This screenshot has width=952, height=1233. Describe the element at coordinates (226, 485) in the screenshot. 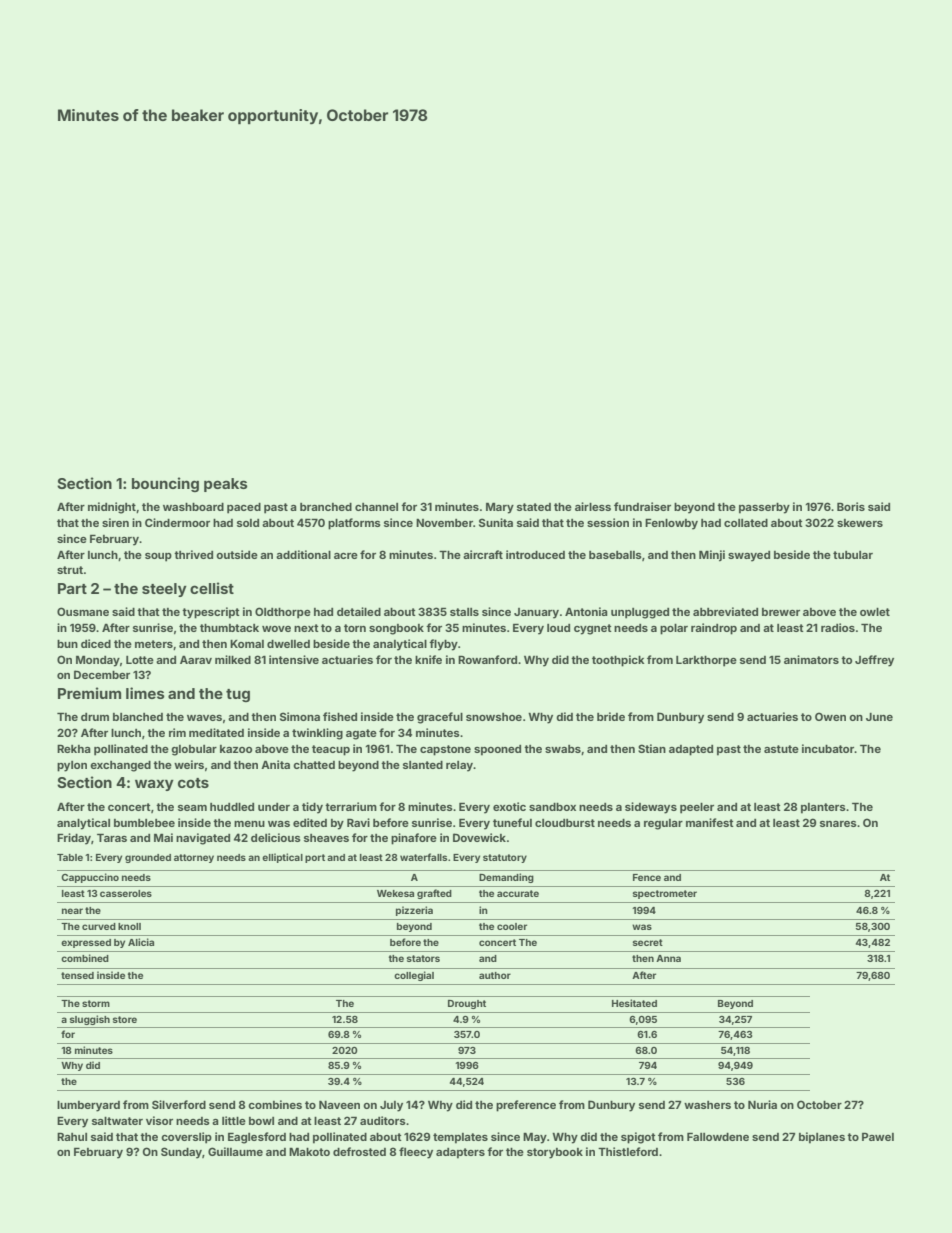

I see `peaks` at that location.
